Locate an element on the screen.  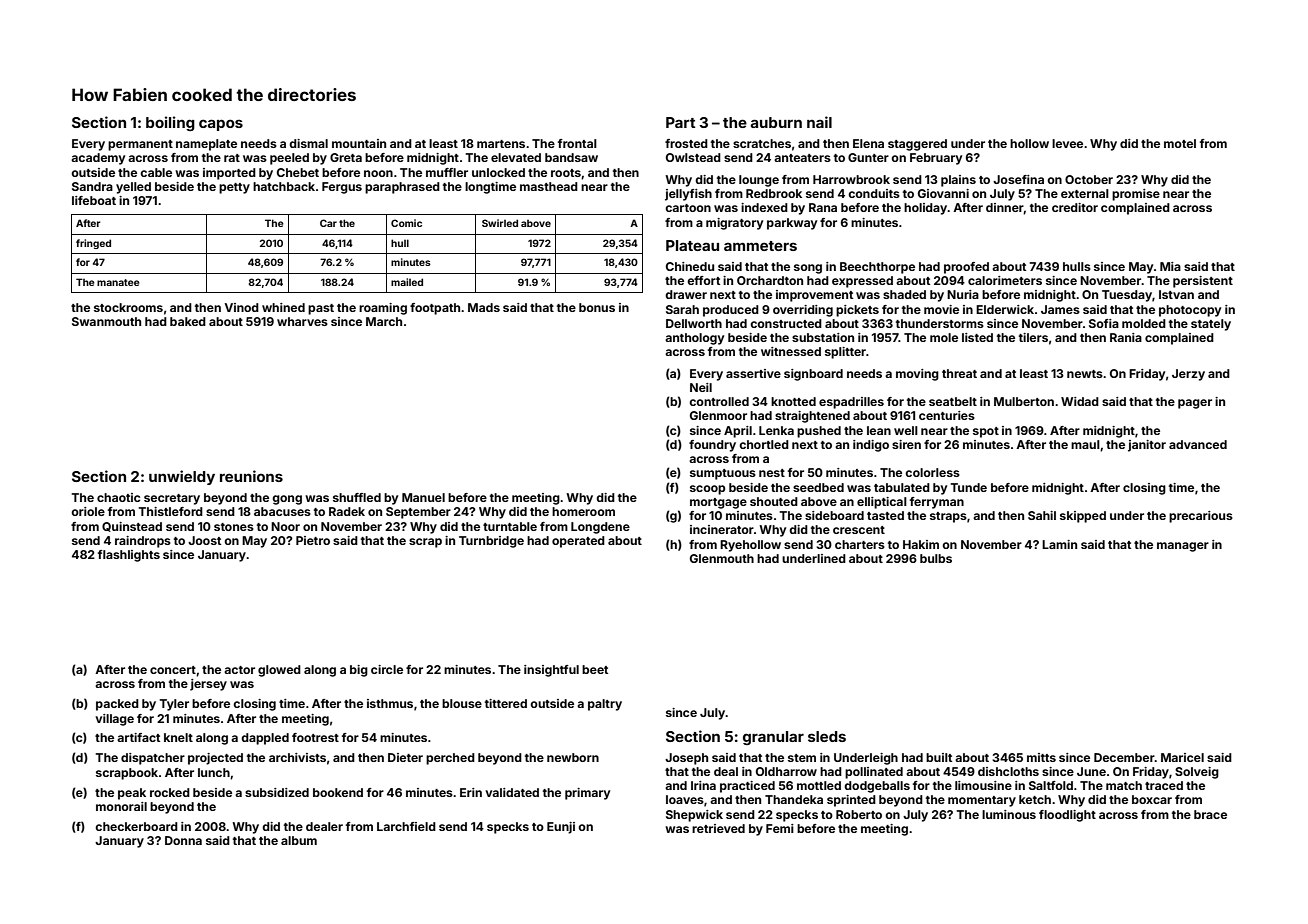
Swanmouth is located at coordinates (106, 321).
